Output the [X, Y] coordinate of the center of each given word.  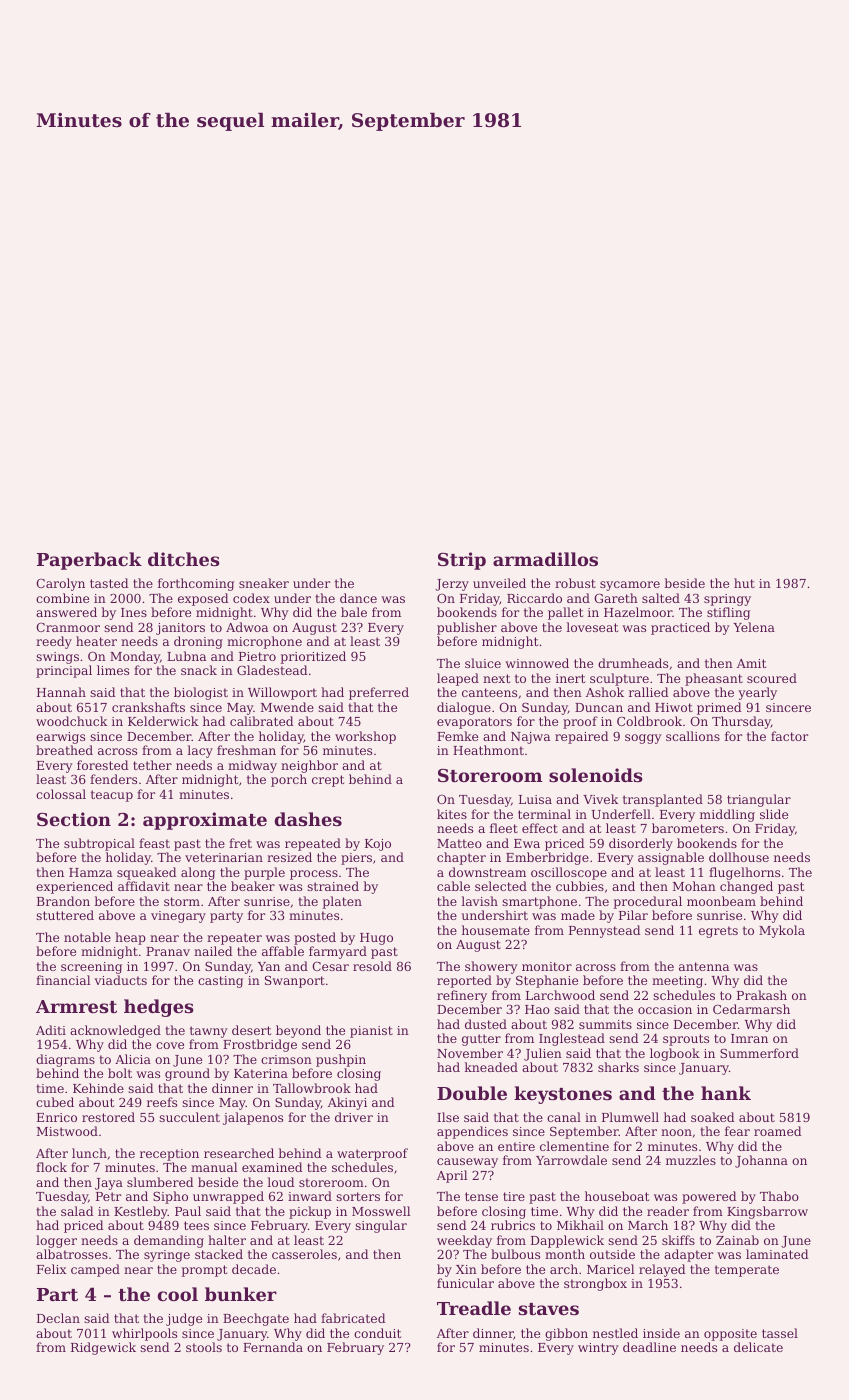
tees [196, 1225]
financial [63, 980]
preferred [379, 693]
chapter [461, 858]
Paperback [89, 561]
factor [789, 736]
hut [744, 583]
